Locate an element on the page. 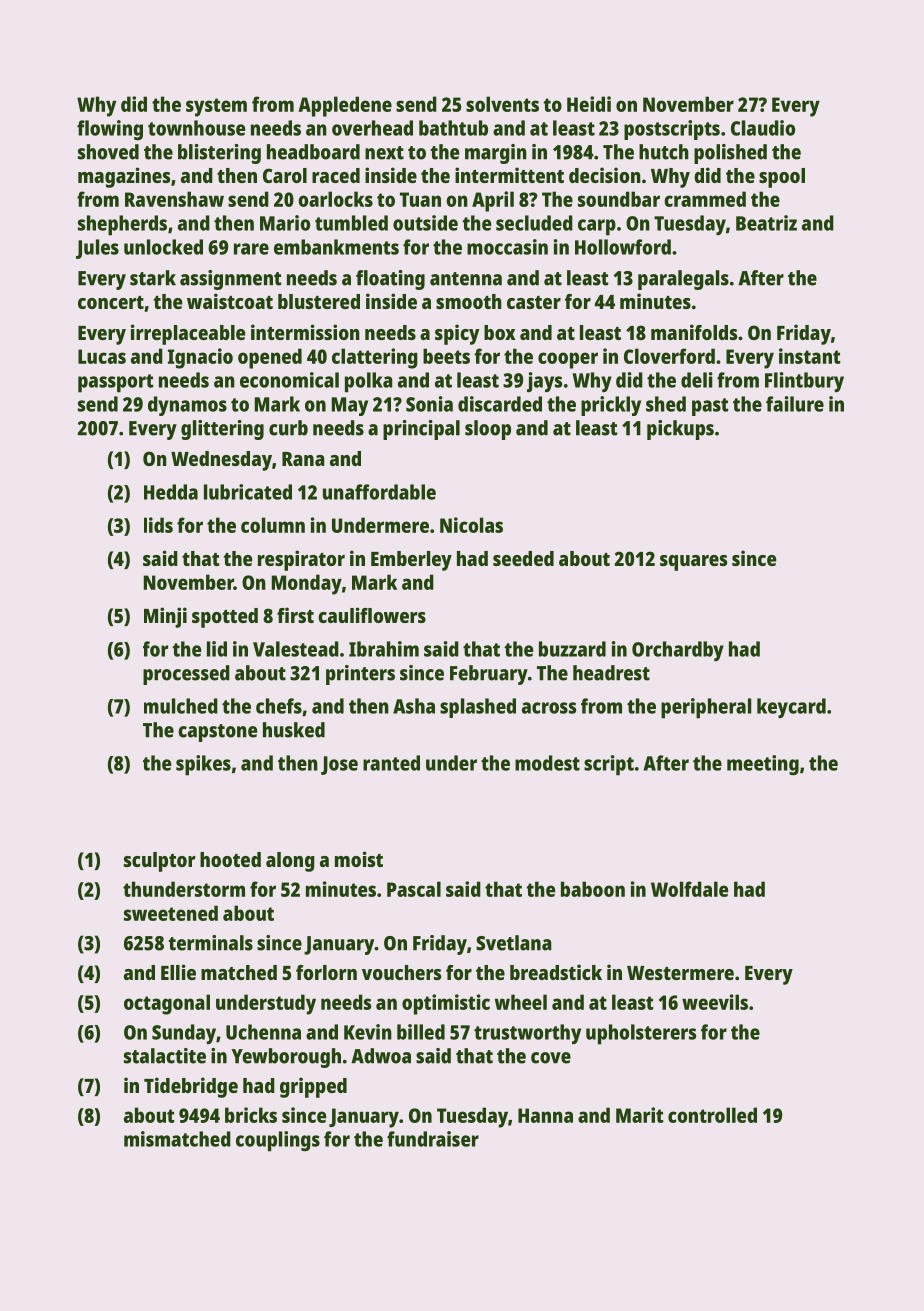  stalactite is located at coordinates (165, 1056).
